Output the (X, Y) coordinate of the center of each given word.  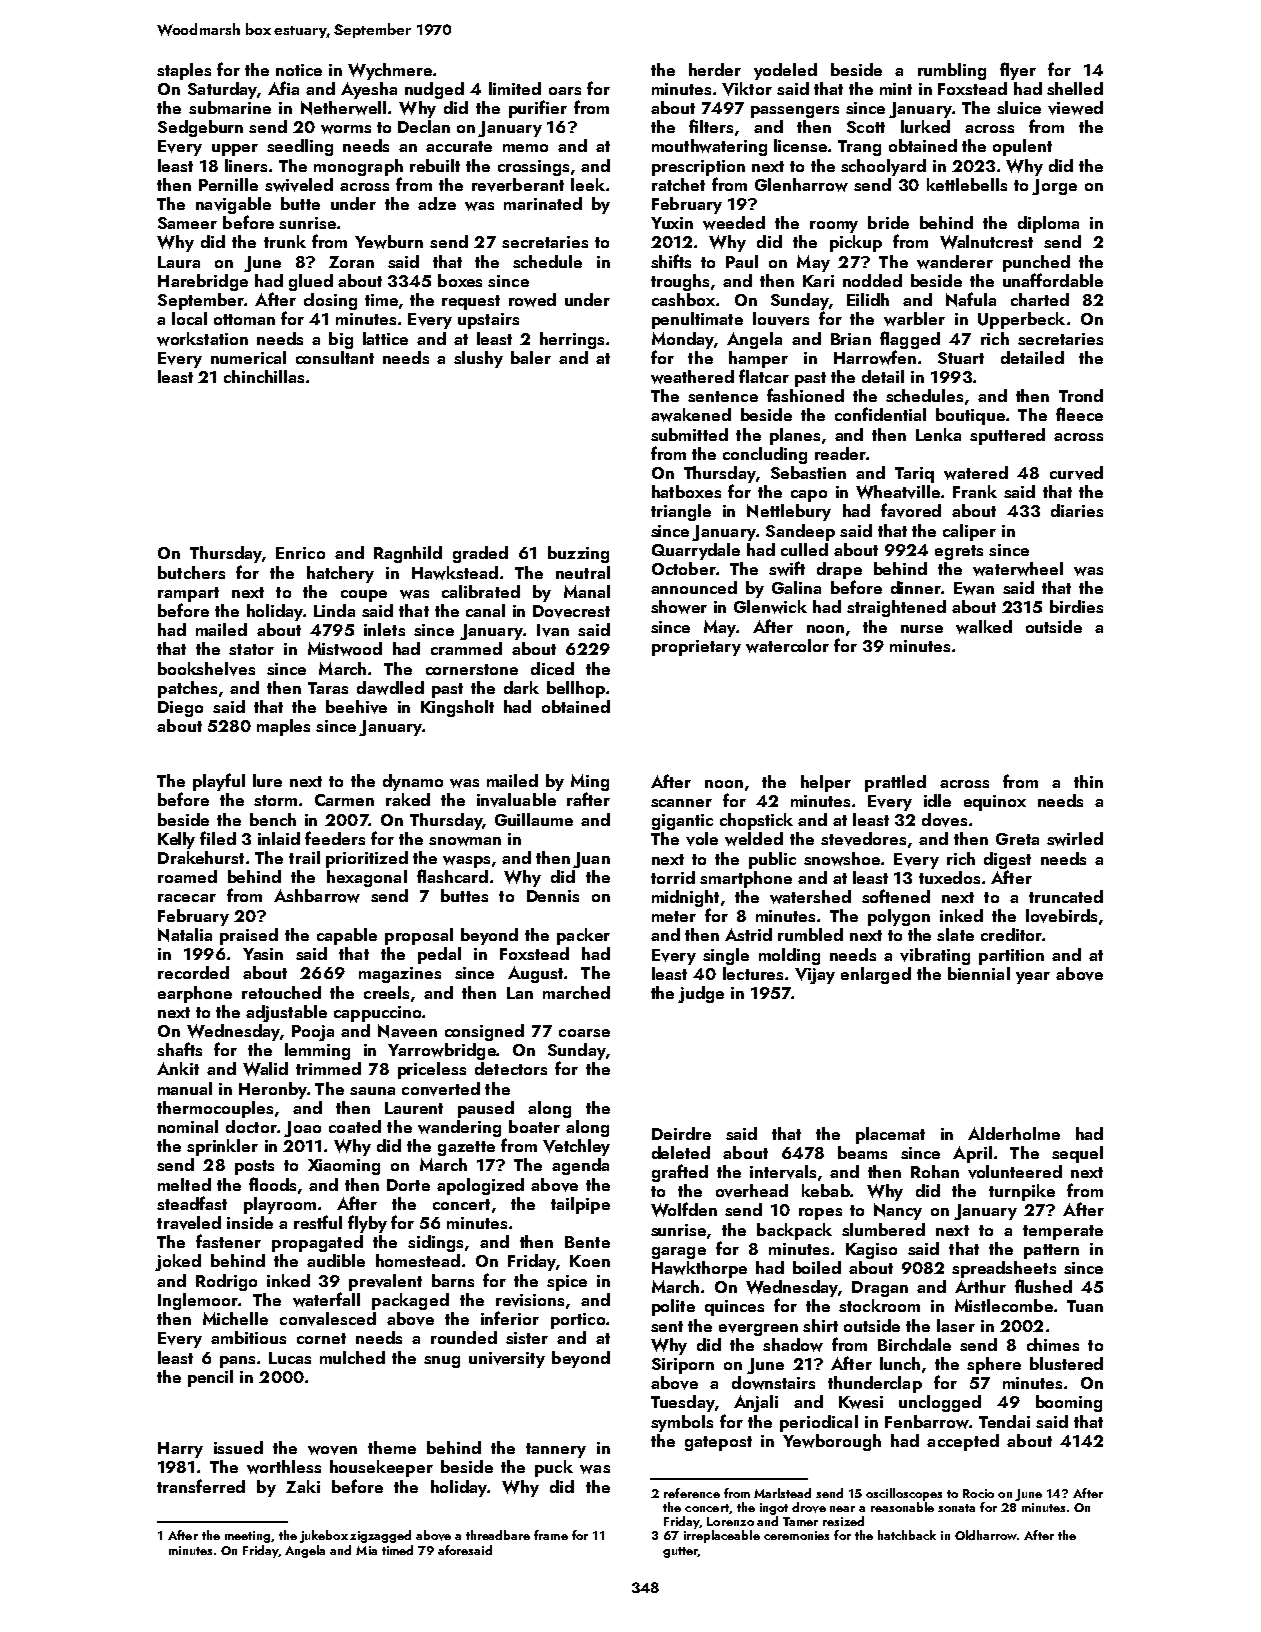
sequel (1077, 1154)
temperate (1063, 1232)
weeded (734, 223)
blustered (1066, 1363)
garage (679, 1253)
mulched (352, 1357)
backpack (794, 1231)
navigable (233, 205)
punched (1036, 263)
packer (583, 936)
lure (267, 780)
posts (254, 1167)
